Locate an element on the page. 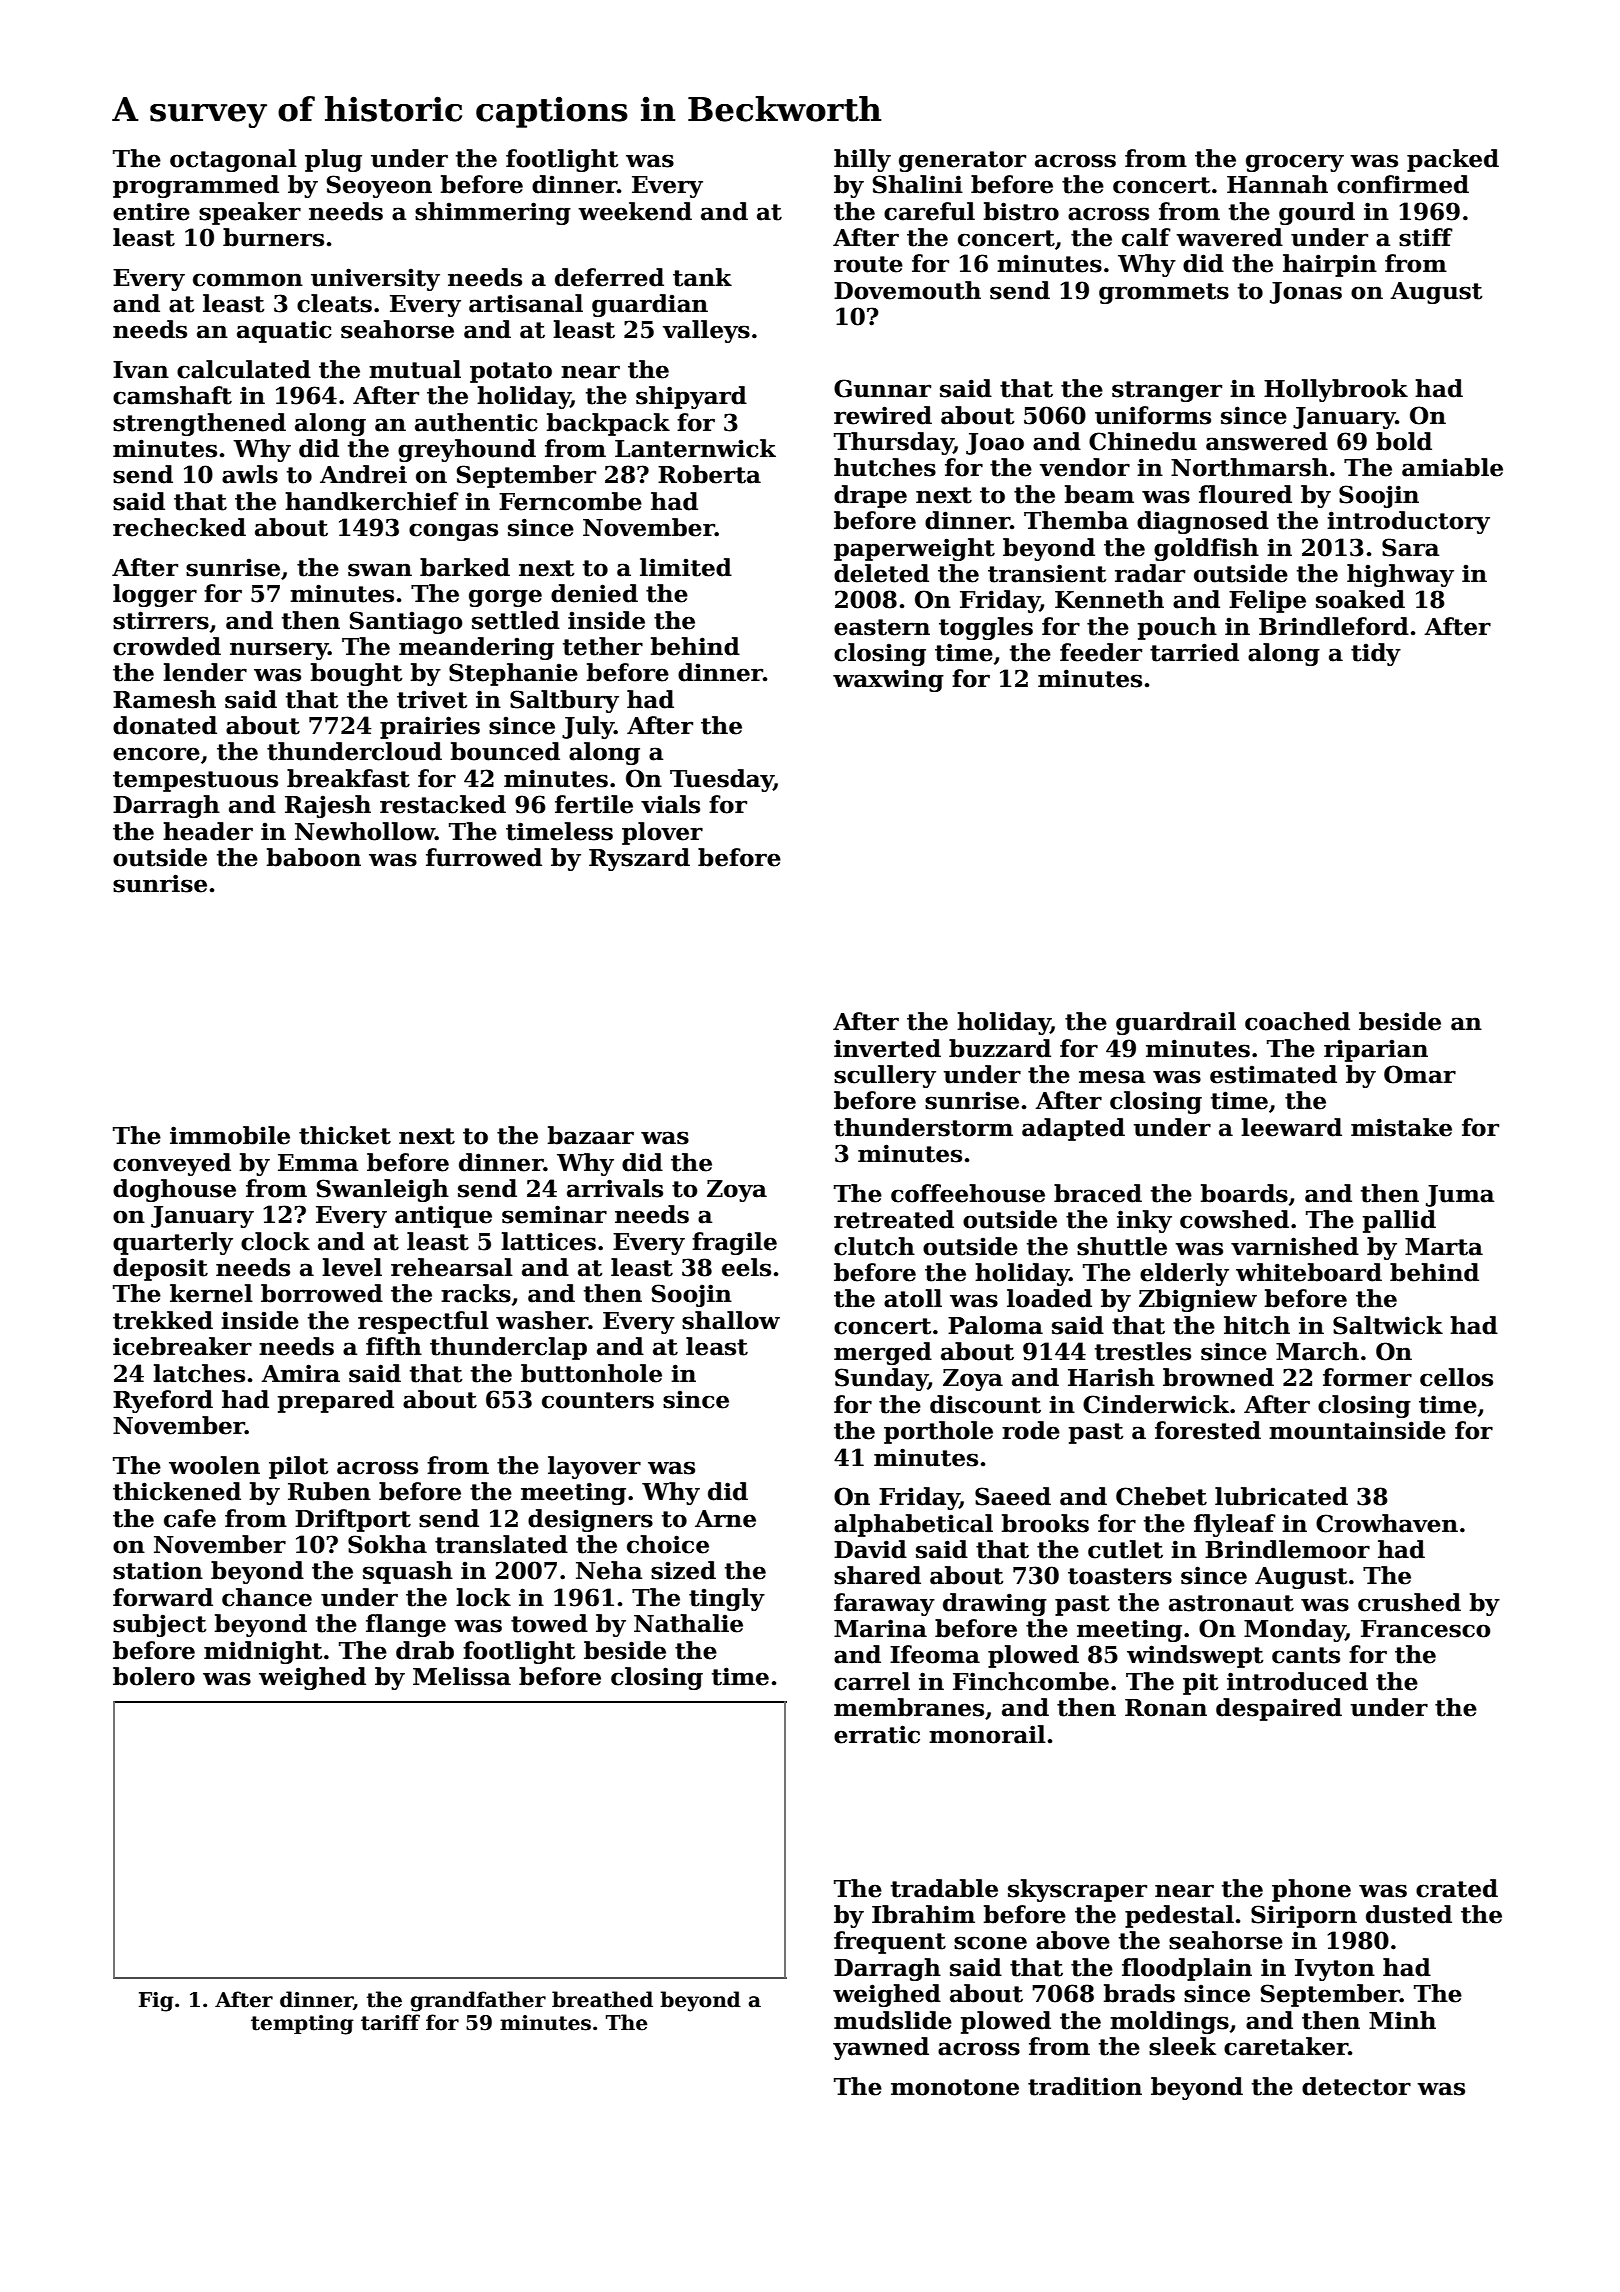 Image resolution: width=1620 pixels, height=2292 pixels. tidy is located at coordinates (1376, 654).
